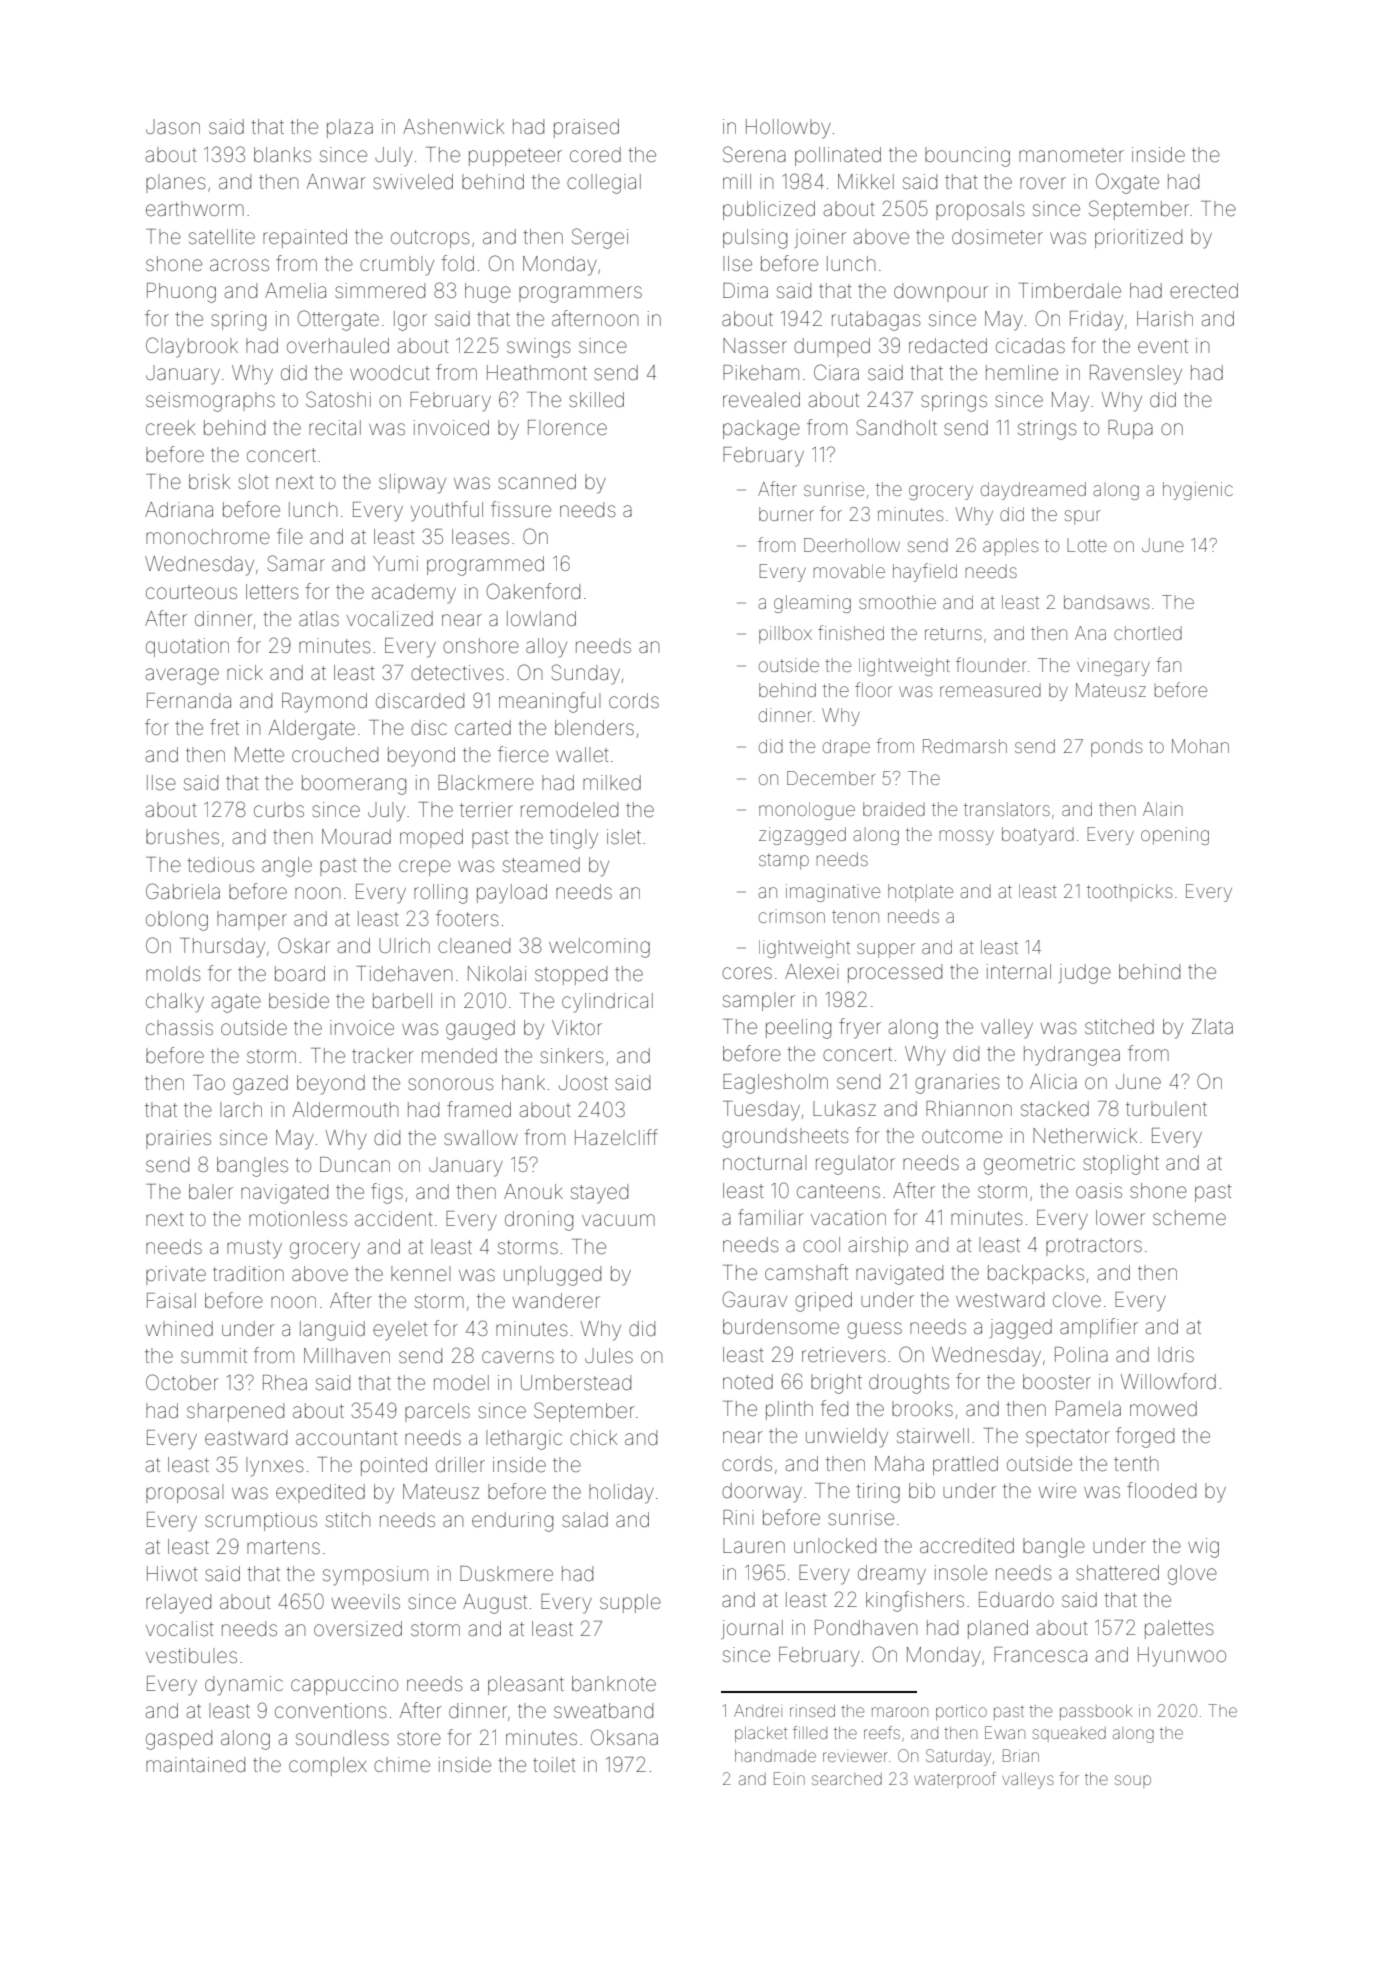 This screenshot has width=1386, height=1969. Describe the element at coordinates (512, 1522) in the screenshot. I see `enduring` at that location.
